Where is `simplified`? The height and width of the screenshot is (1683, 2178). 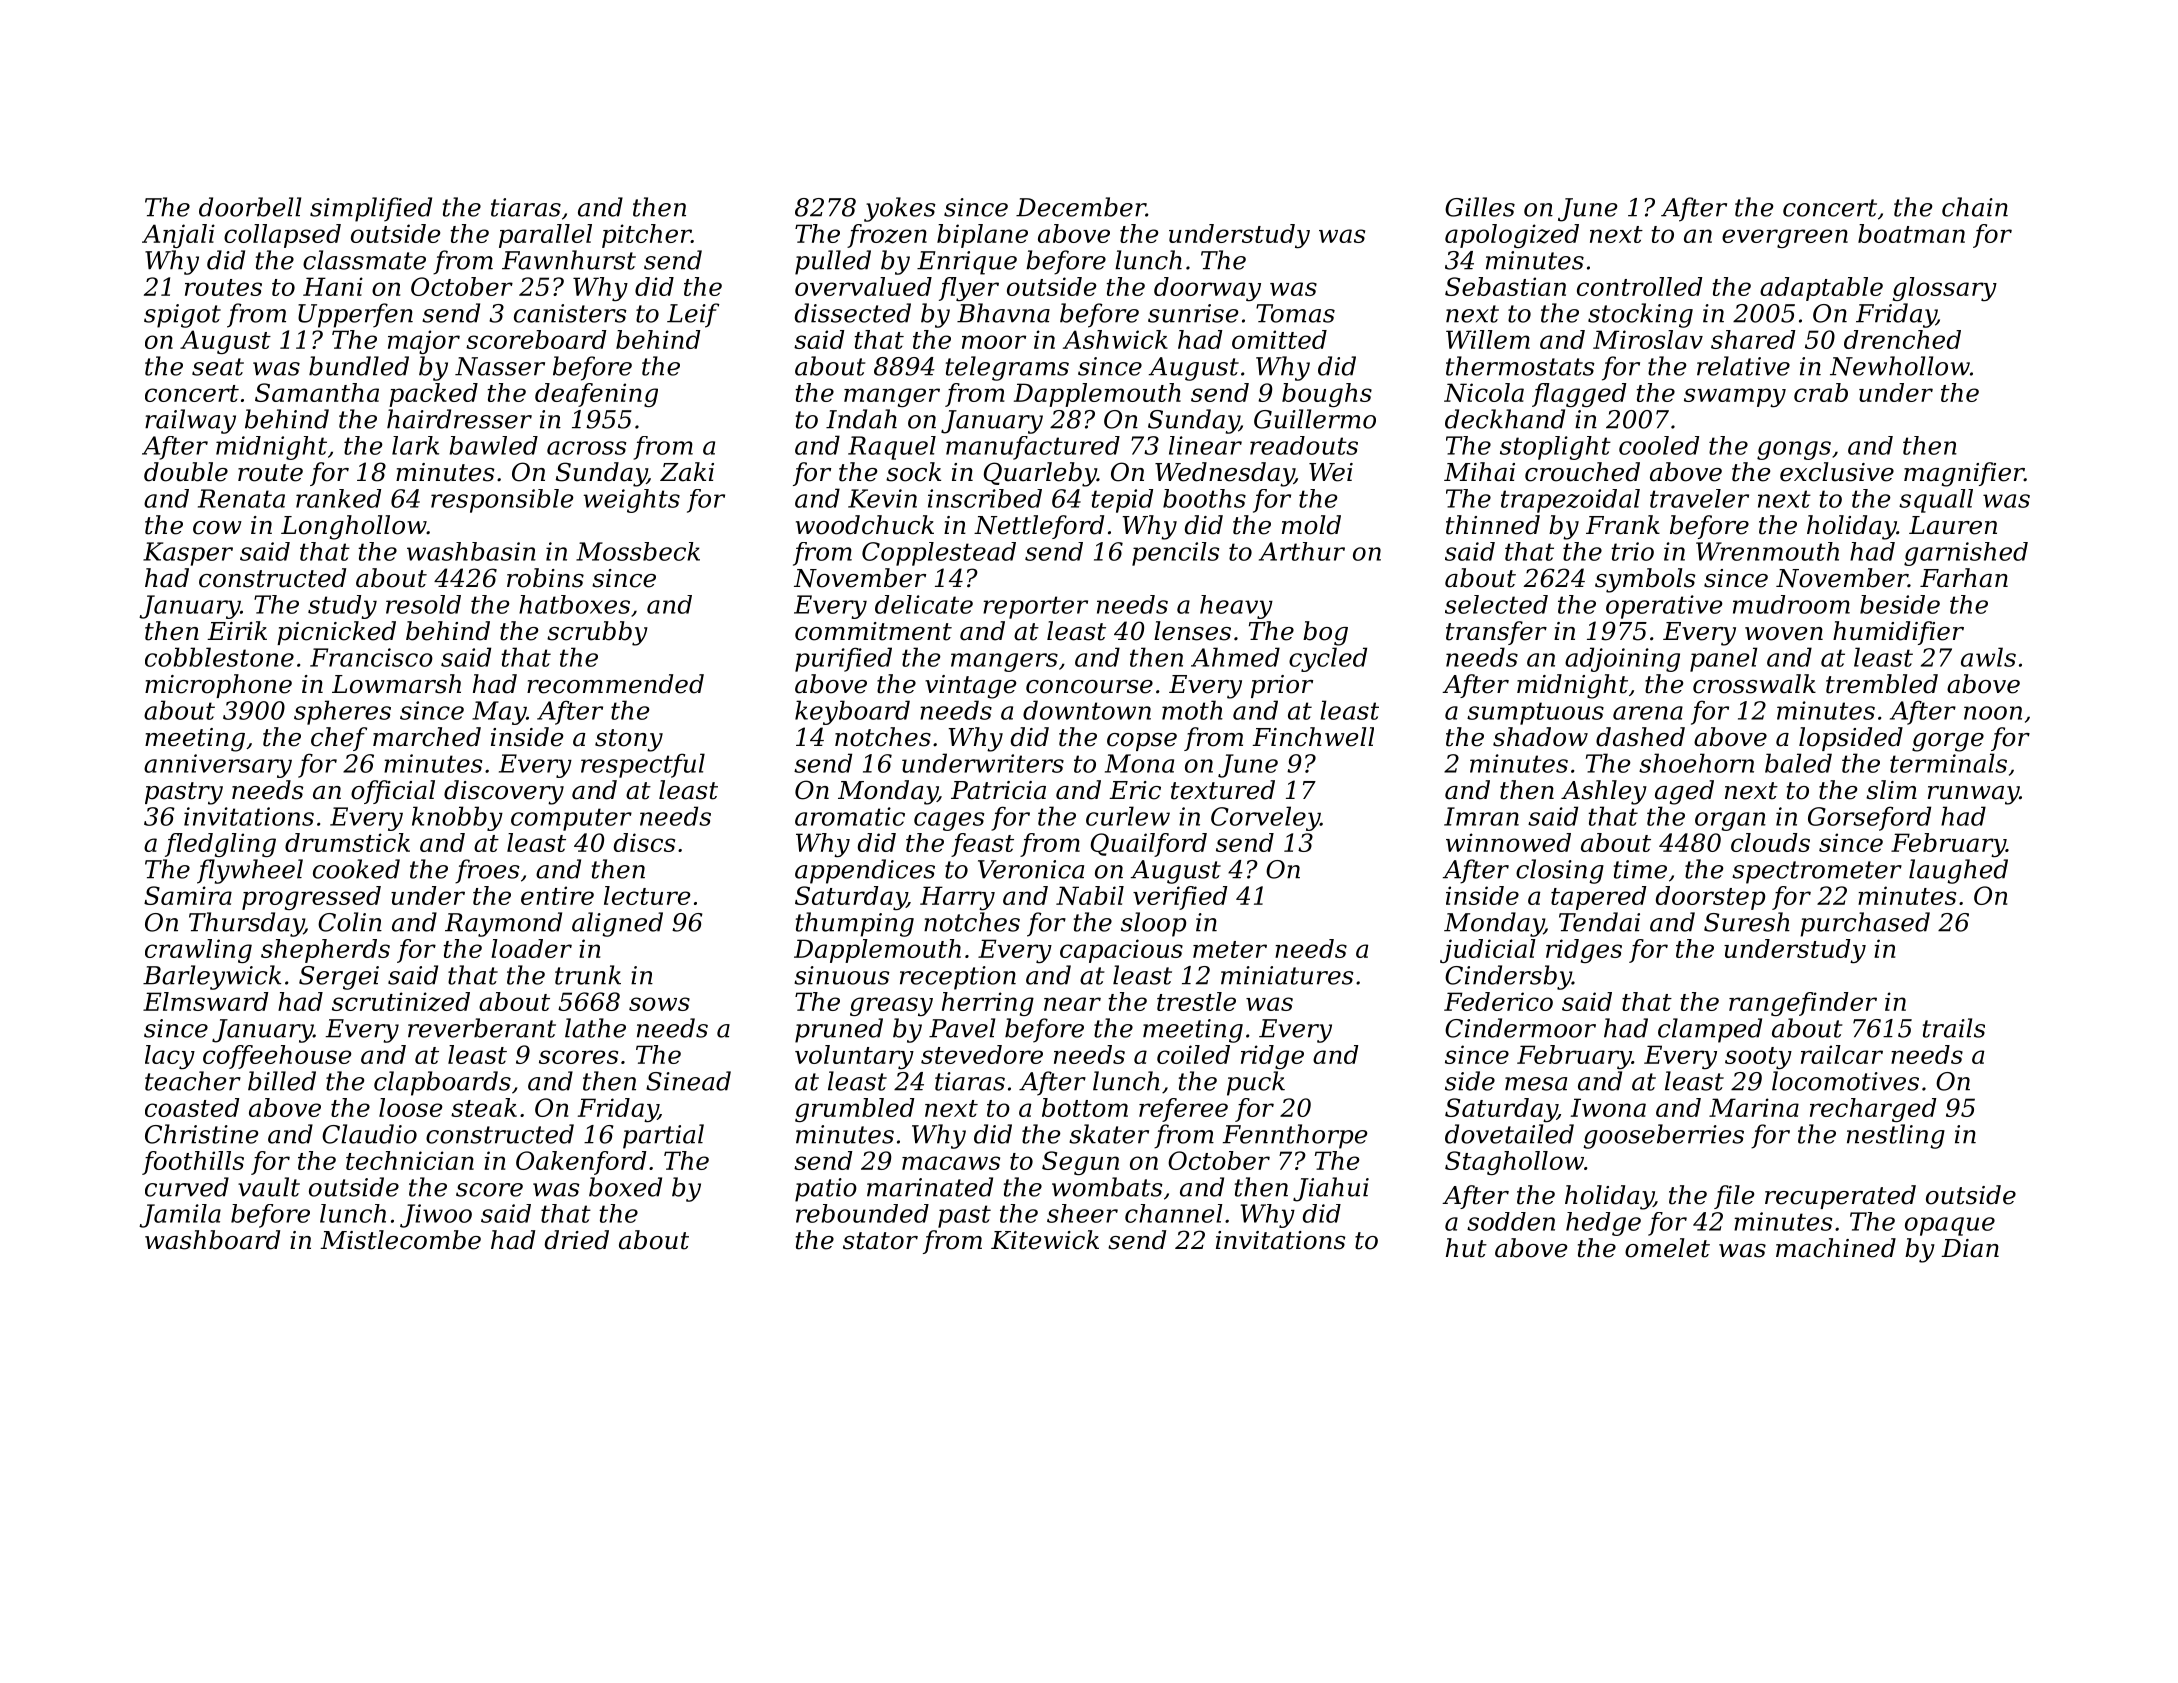 simplified is located at coordinates (371, 209).
